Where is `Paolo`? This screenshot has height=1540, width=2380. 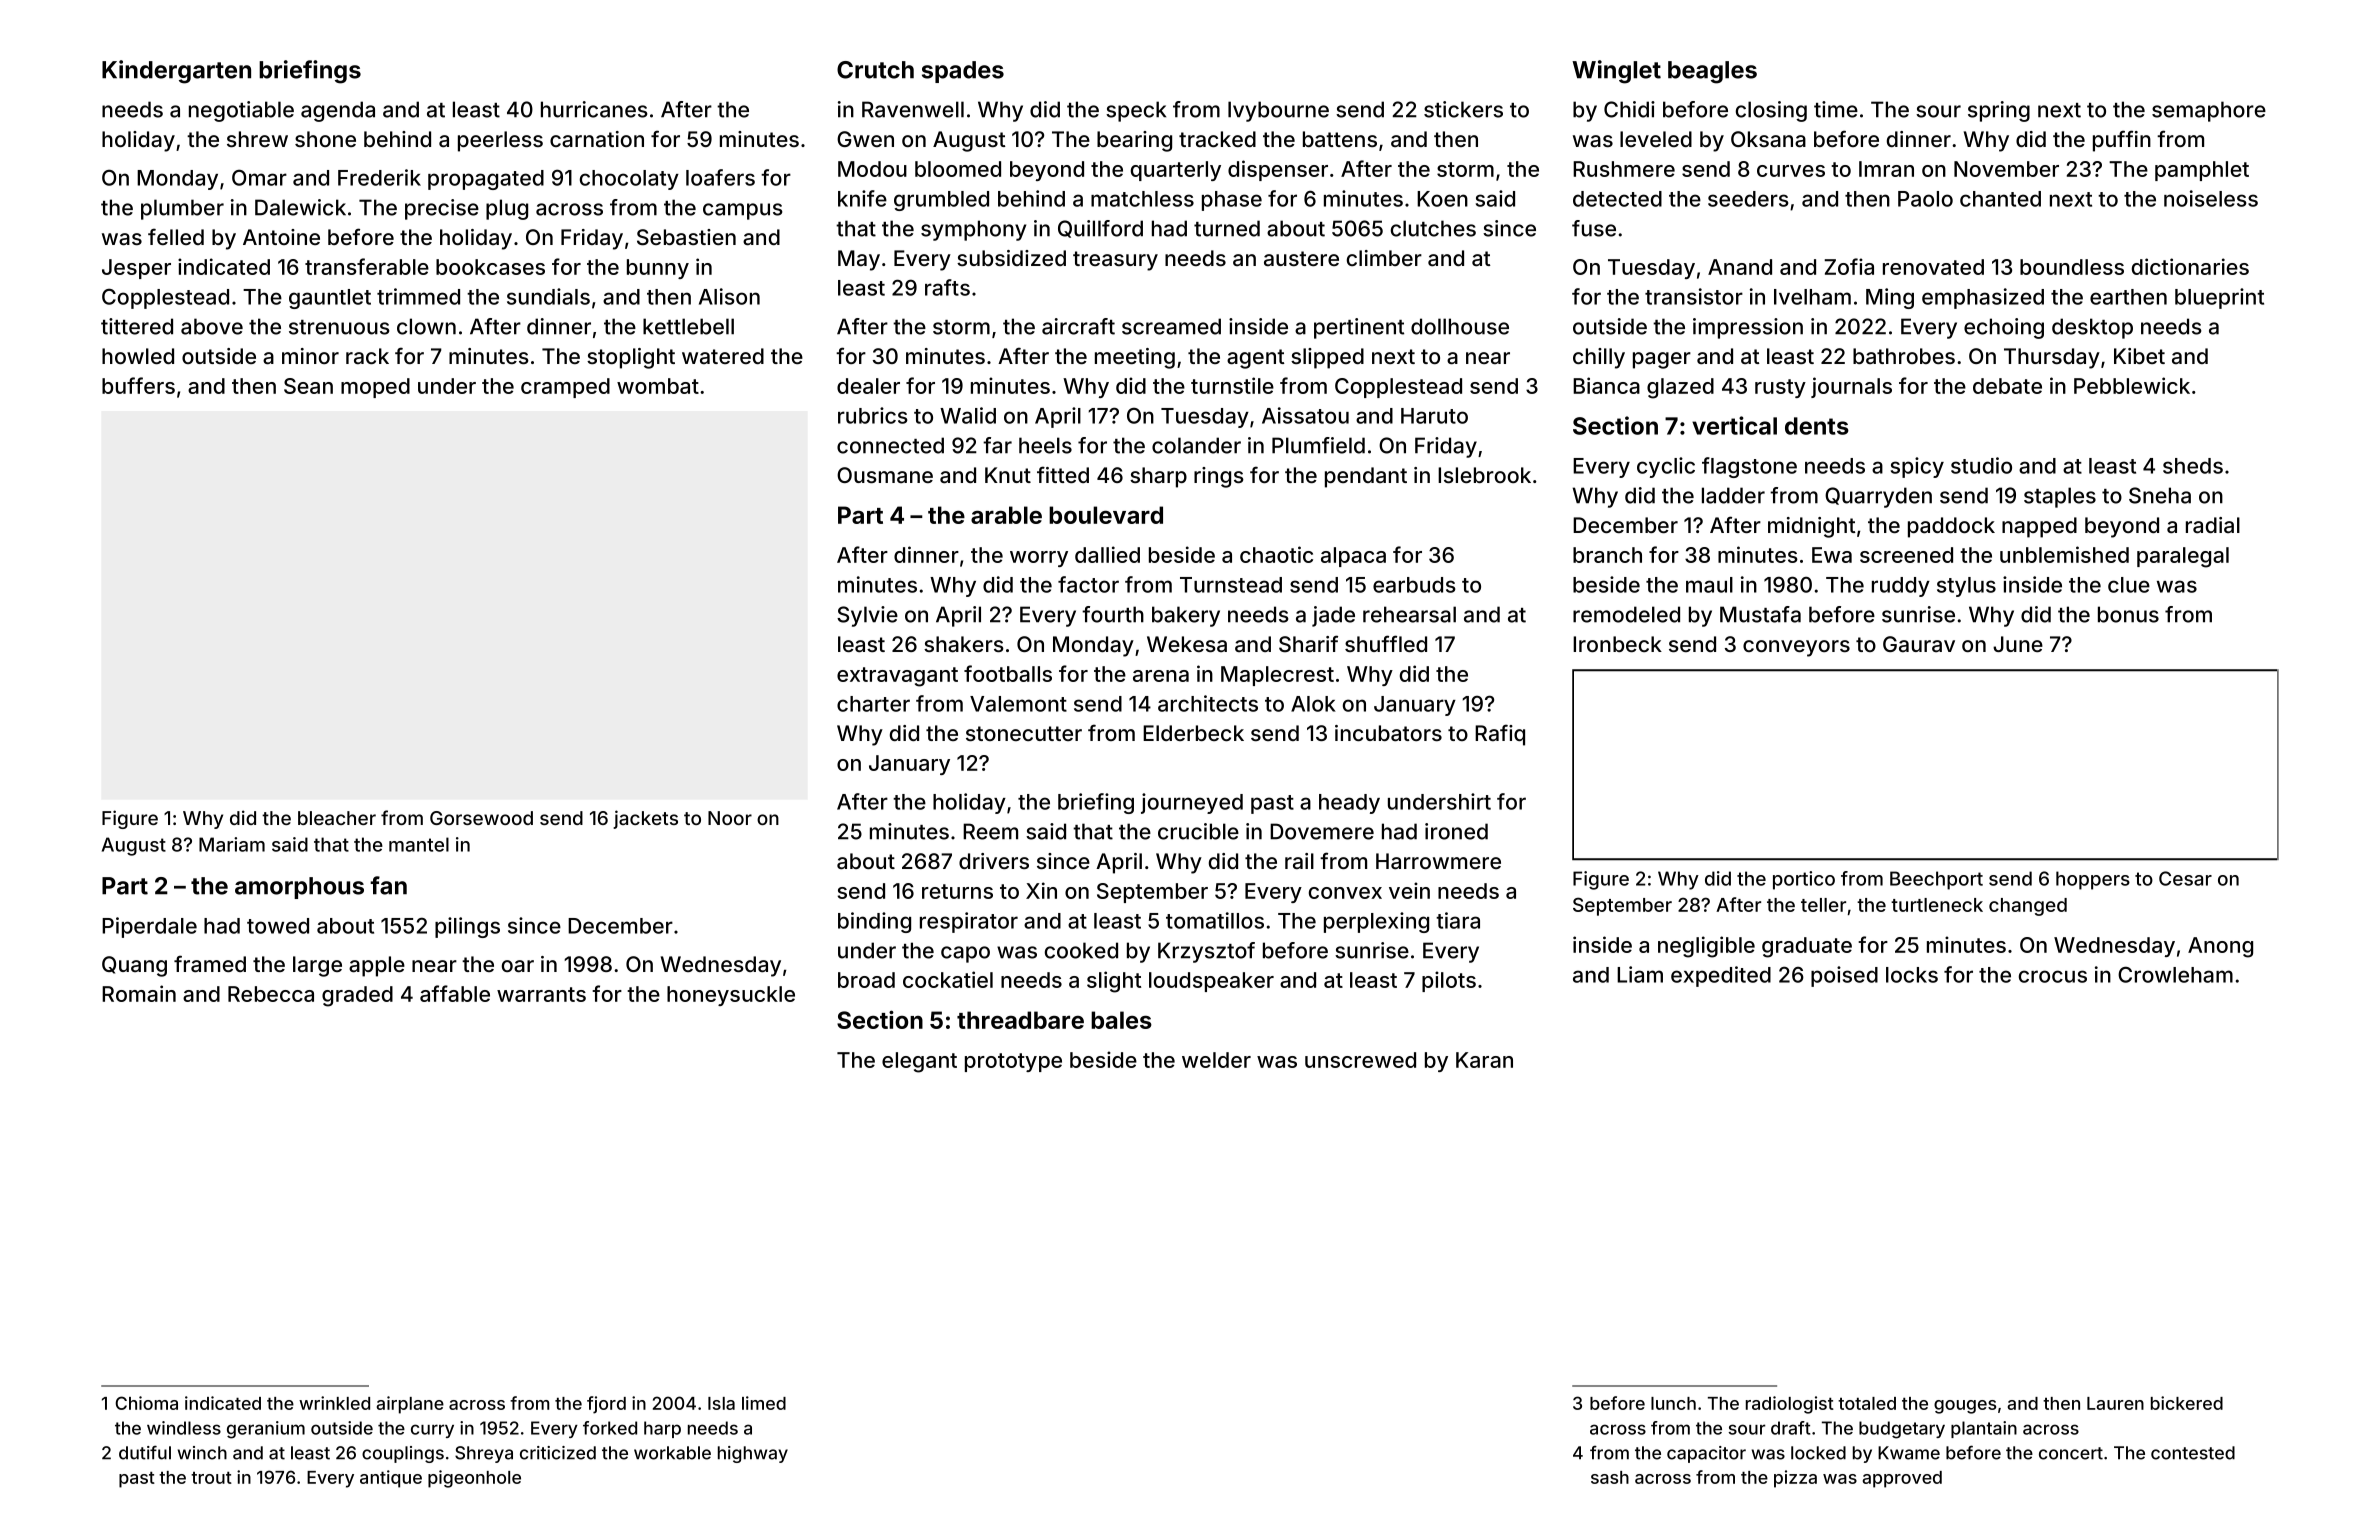 Paolo is located at coordinates (1925, 199).
